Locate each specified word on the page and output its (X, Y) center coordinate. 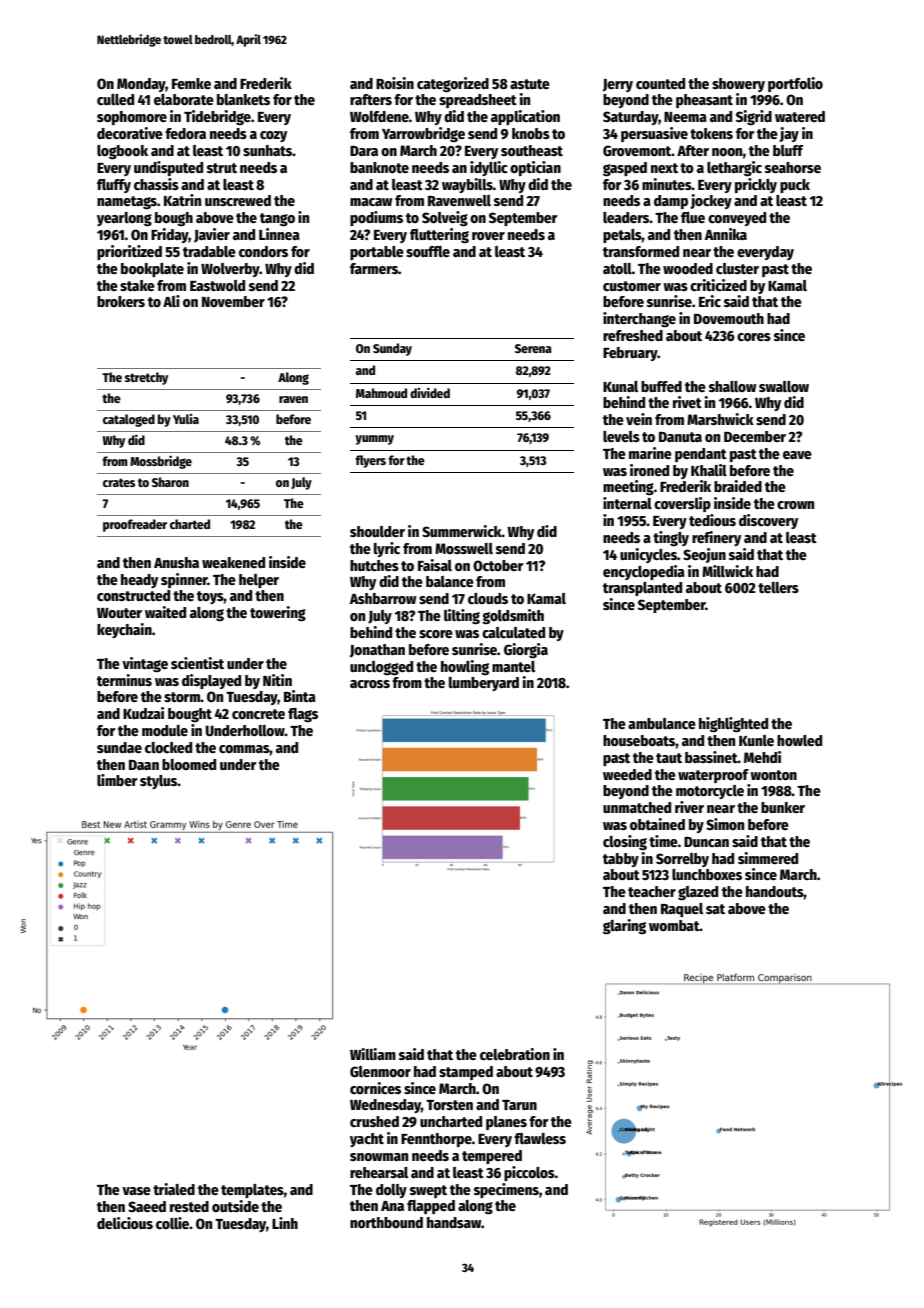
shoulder (377, 531)
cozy (273, 136)
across (370, 684)
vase (136, 1191)
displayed (211, 681)
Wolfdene (379, 116)
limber (117, 780)
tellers (778, 587)
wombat (674, 925)
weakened (233, 562)
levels (621, 436)
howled (799, 740)
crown (795, 505)
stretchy (146, 378)
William (373, 1054)
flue (693, 217)
